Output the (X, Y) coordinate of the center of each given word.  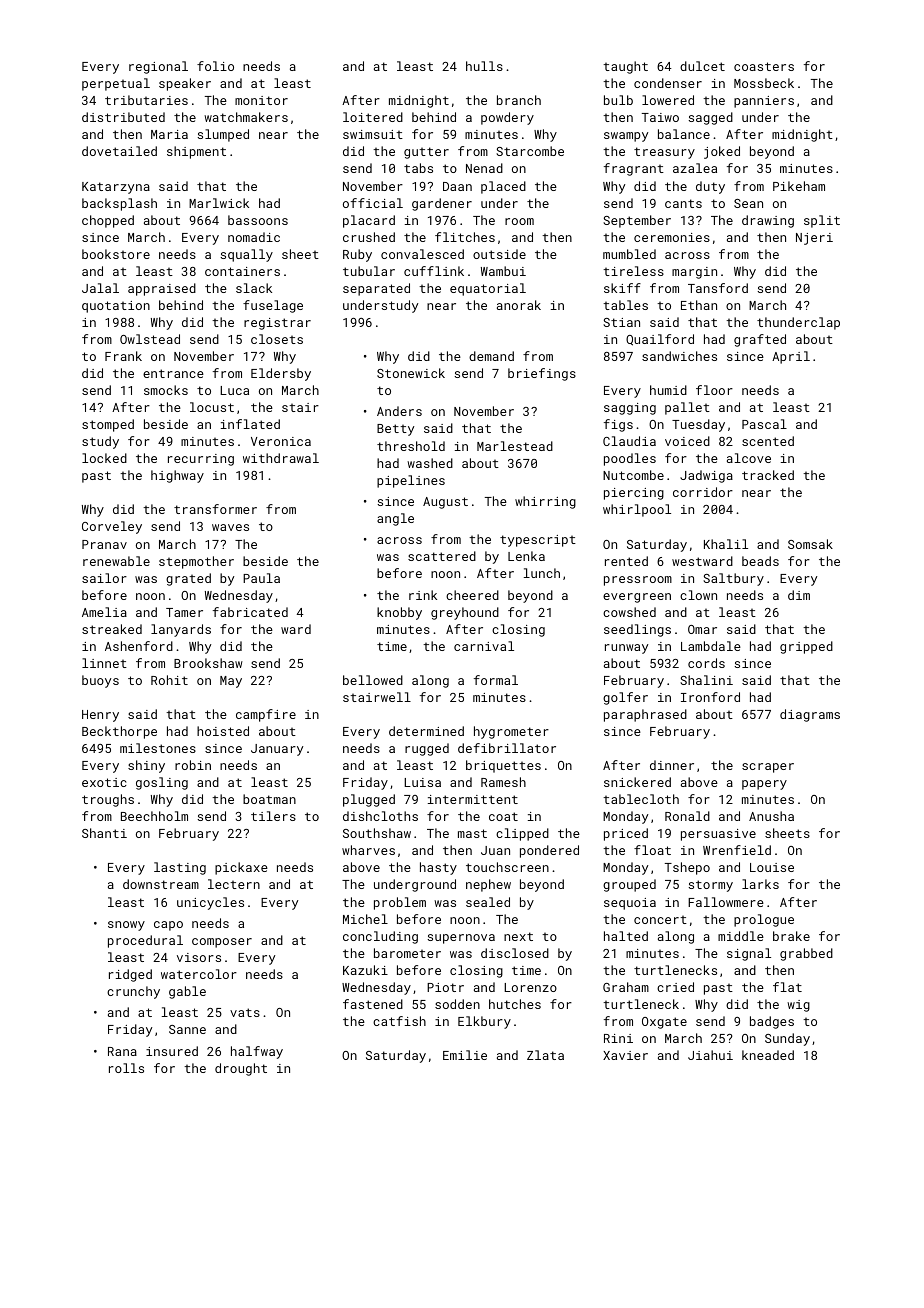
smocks (166, 390)
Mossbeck (764, 83)
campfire (266, 715)
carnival (484, 646)
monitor (261, 100)
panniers (764, 102)
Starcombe (530, 151)
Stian (621, 322)
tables (625, 305)
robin (193, 765)
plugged (369, 800)
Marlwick (219, 203)
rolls (126, 1068)
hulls (484, 66)
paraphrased (645, 715)
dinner (672, 765)
